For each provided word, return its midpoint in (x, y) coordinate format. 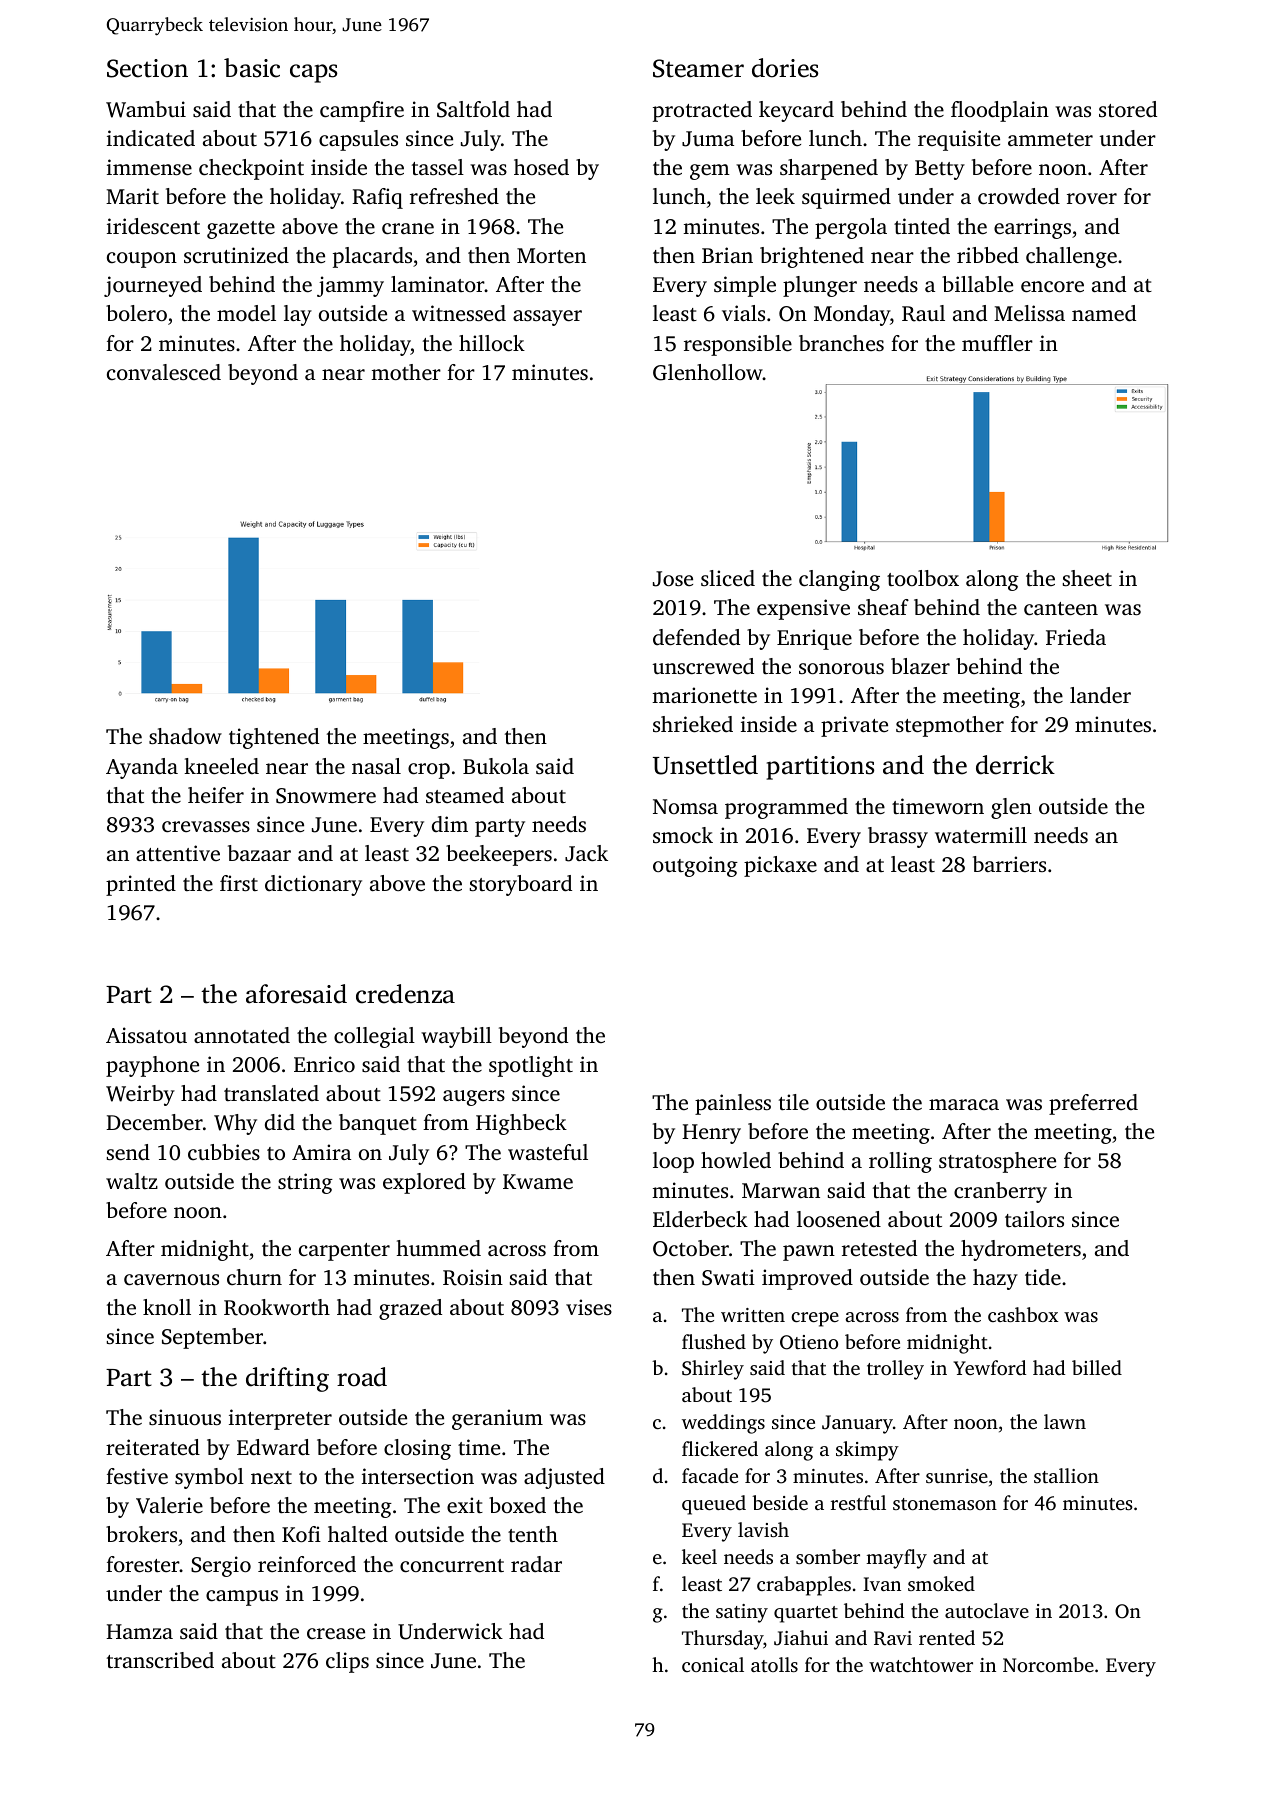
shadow (185, 736)
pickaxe (780, 866)
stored (1128, 109)
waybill (456, 1037)
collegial (374, 1037)
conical (713, 1664)
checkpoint (251, 169)
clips (347, 1662)
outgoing (695, 866)
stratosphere (997, 1162)
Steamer (698, 68)
